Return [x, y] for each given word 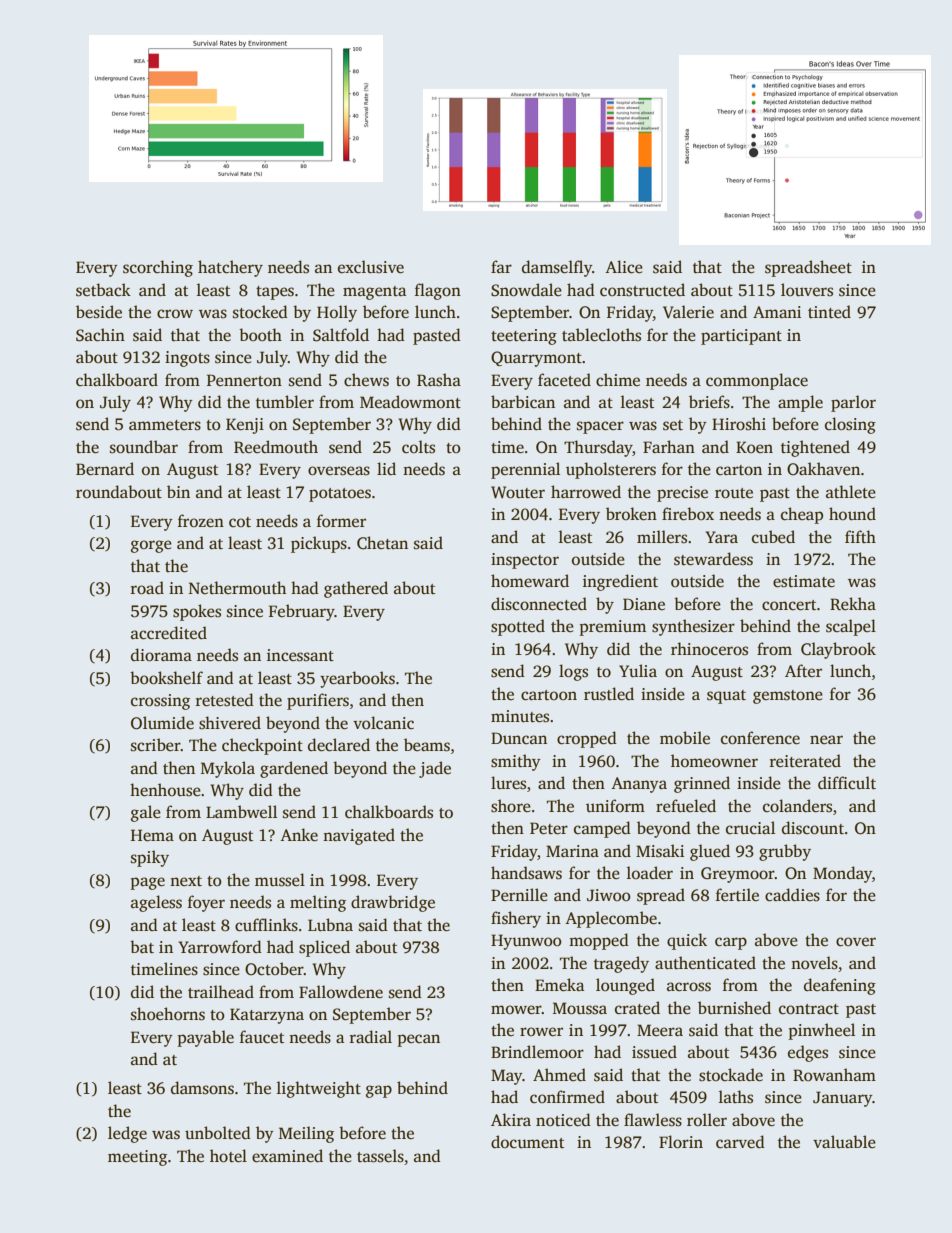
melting [318, 903]
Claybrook [838, 650]
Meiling [306, 1134]
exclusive [371, 267]
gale [146, 813]
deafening [840, 986]
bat [142, 947]
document [527, 1142]
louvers [807, 290]
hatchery [230, 268]
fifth [860, 536]
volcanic [383, 723]
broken [631, 514]
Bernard [105, 469]
